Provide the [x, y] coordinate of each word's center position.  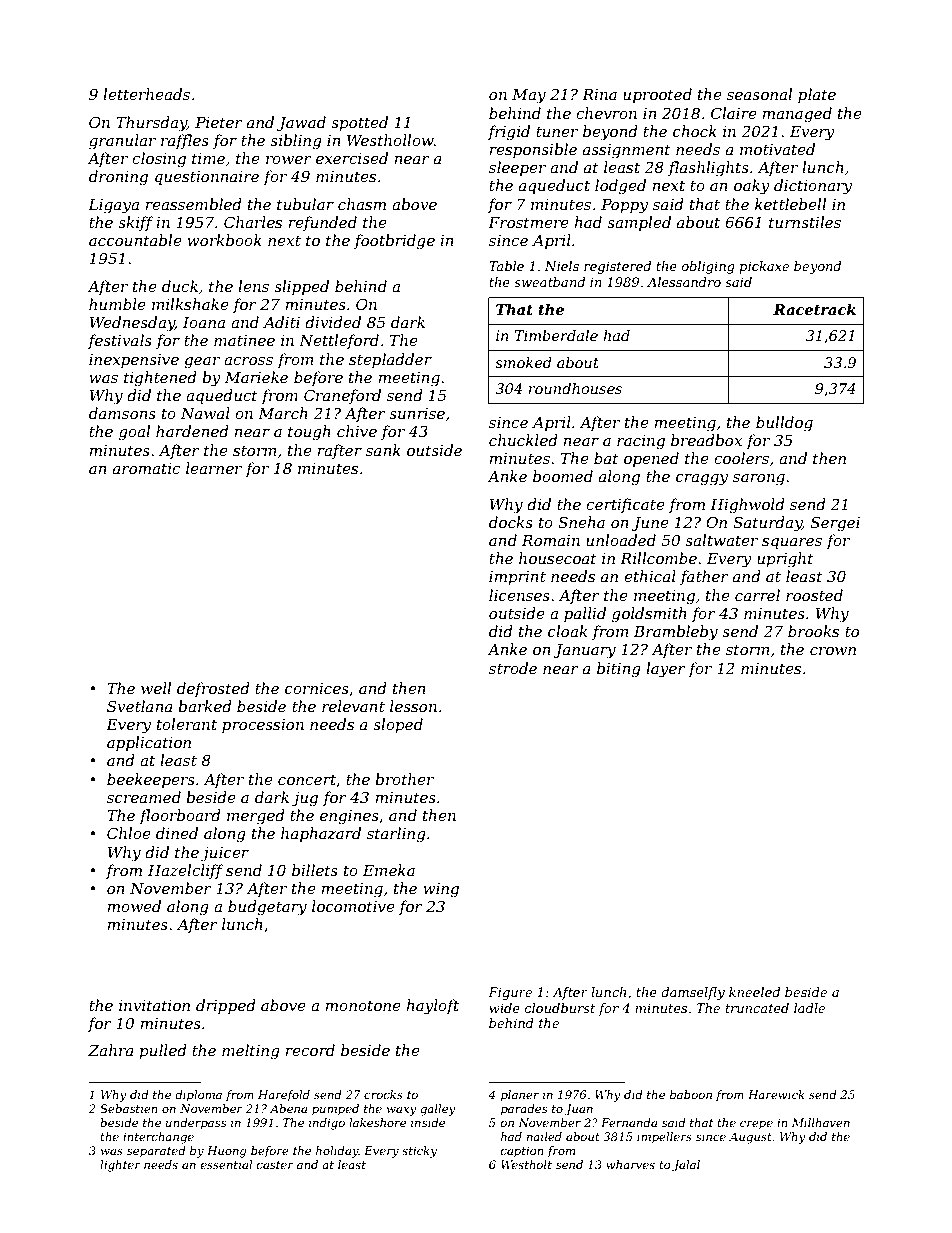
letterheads [146, 94]
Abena [288, 1108]
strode [513, 668]
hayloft [432, 1007]
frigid [509, 133]
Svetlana [140, 706]
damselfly [693, 993]
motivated [777, 149]
